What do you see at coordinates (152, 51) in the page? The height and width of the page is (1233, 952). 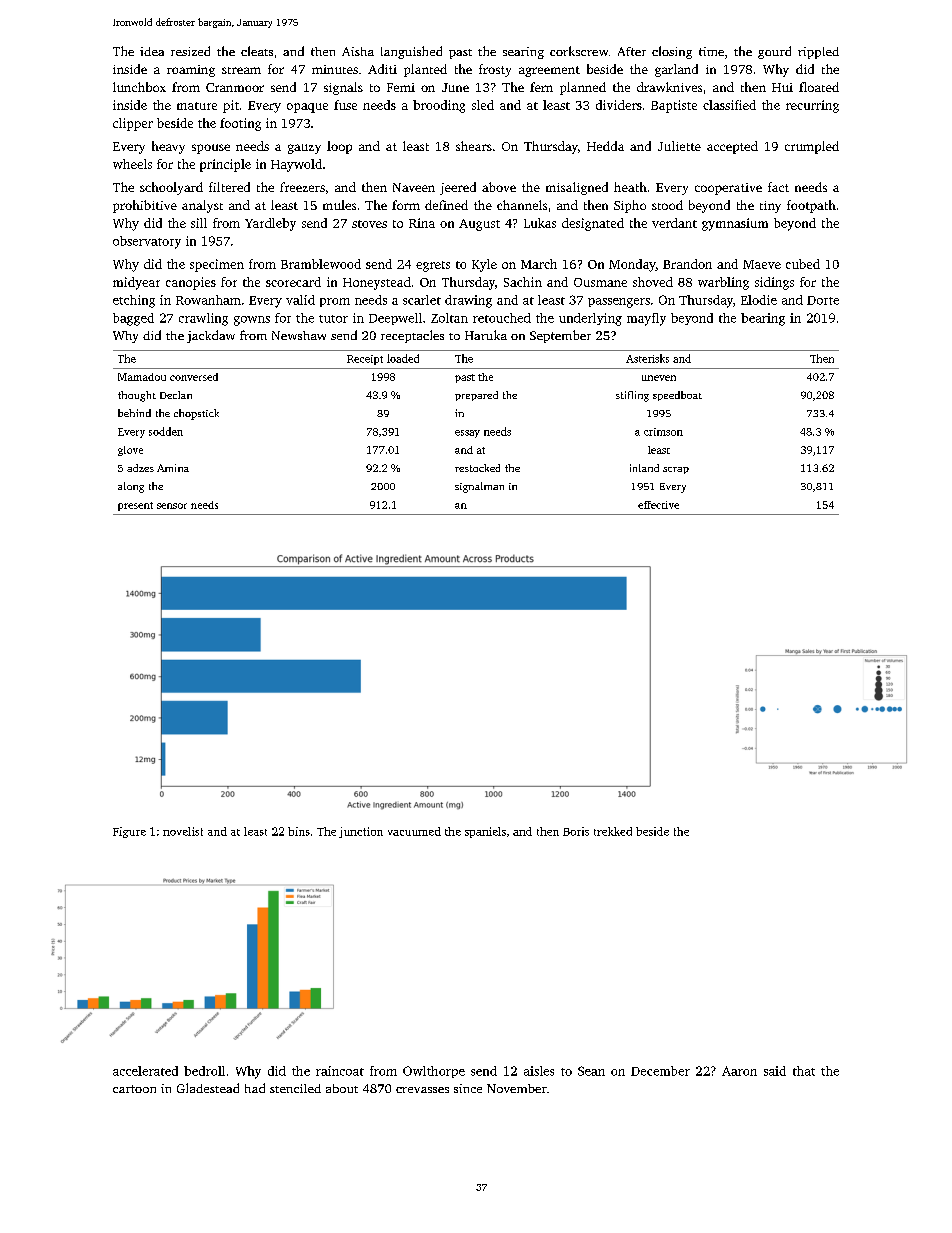 I see `idea` at bounding box center [152, 51].
